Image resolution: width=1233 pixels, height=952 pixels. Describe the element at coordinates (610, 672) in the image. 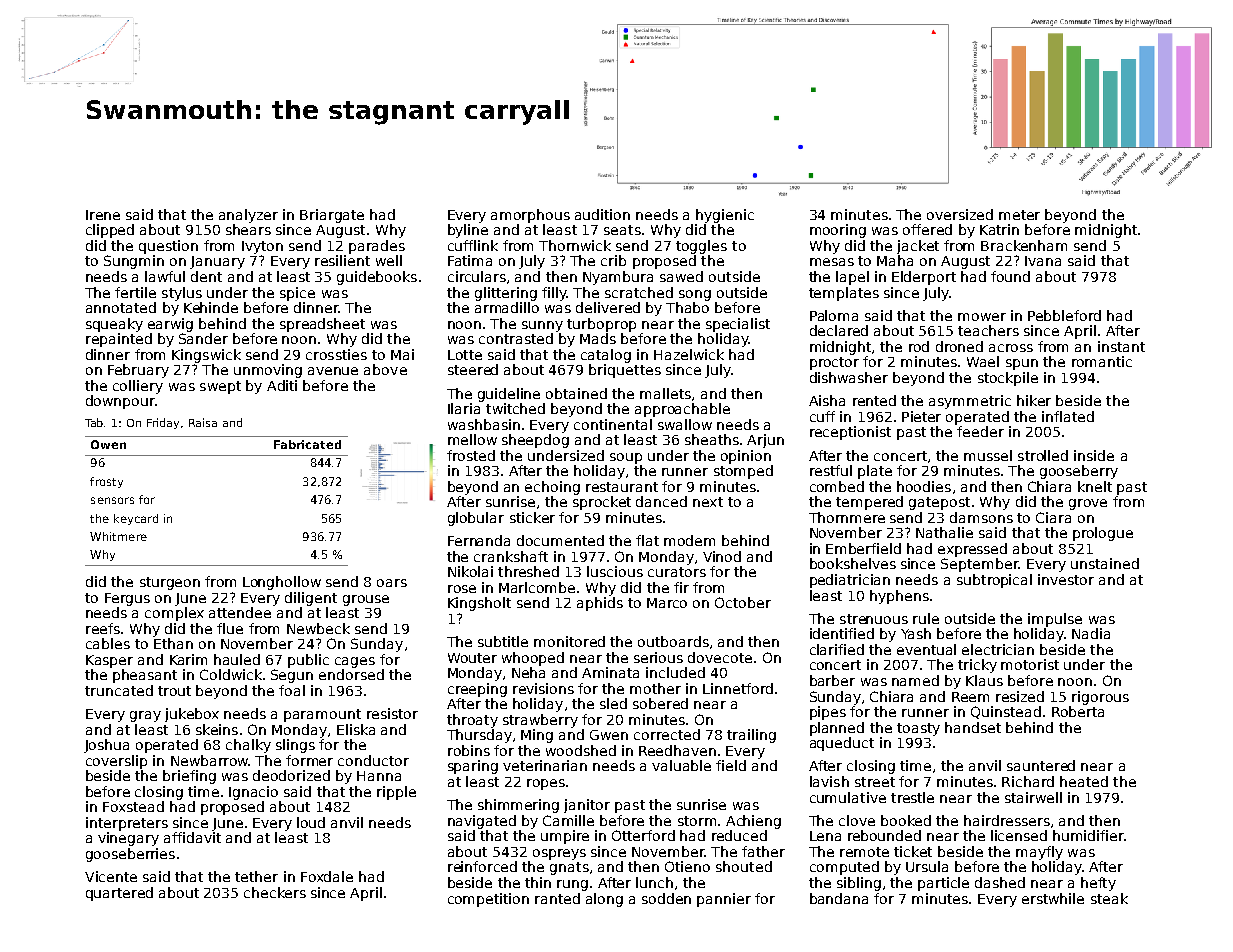

I see `Aminata` at that location.
